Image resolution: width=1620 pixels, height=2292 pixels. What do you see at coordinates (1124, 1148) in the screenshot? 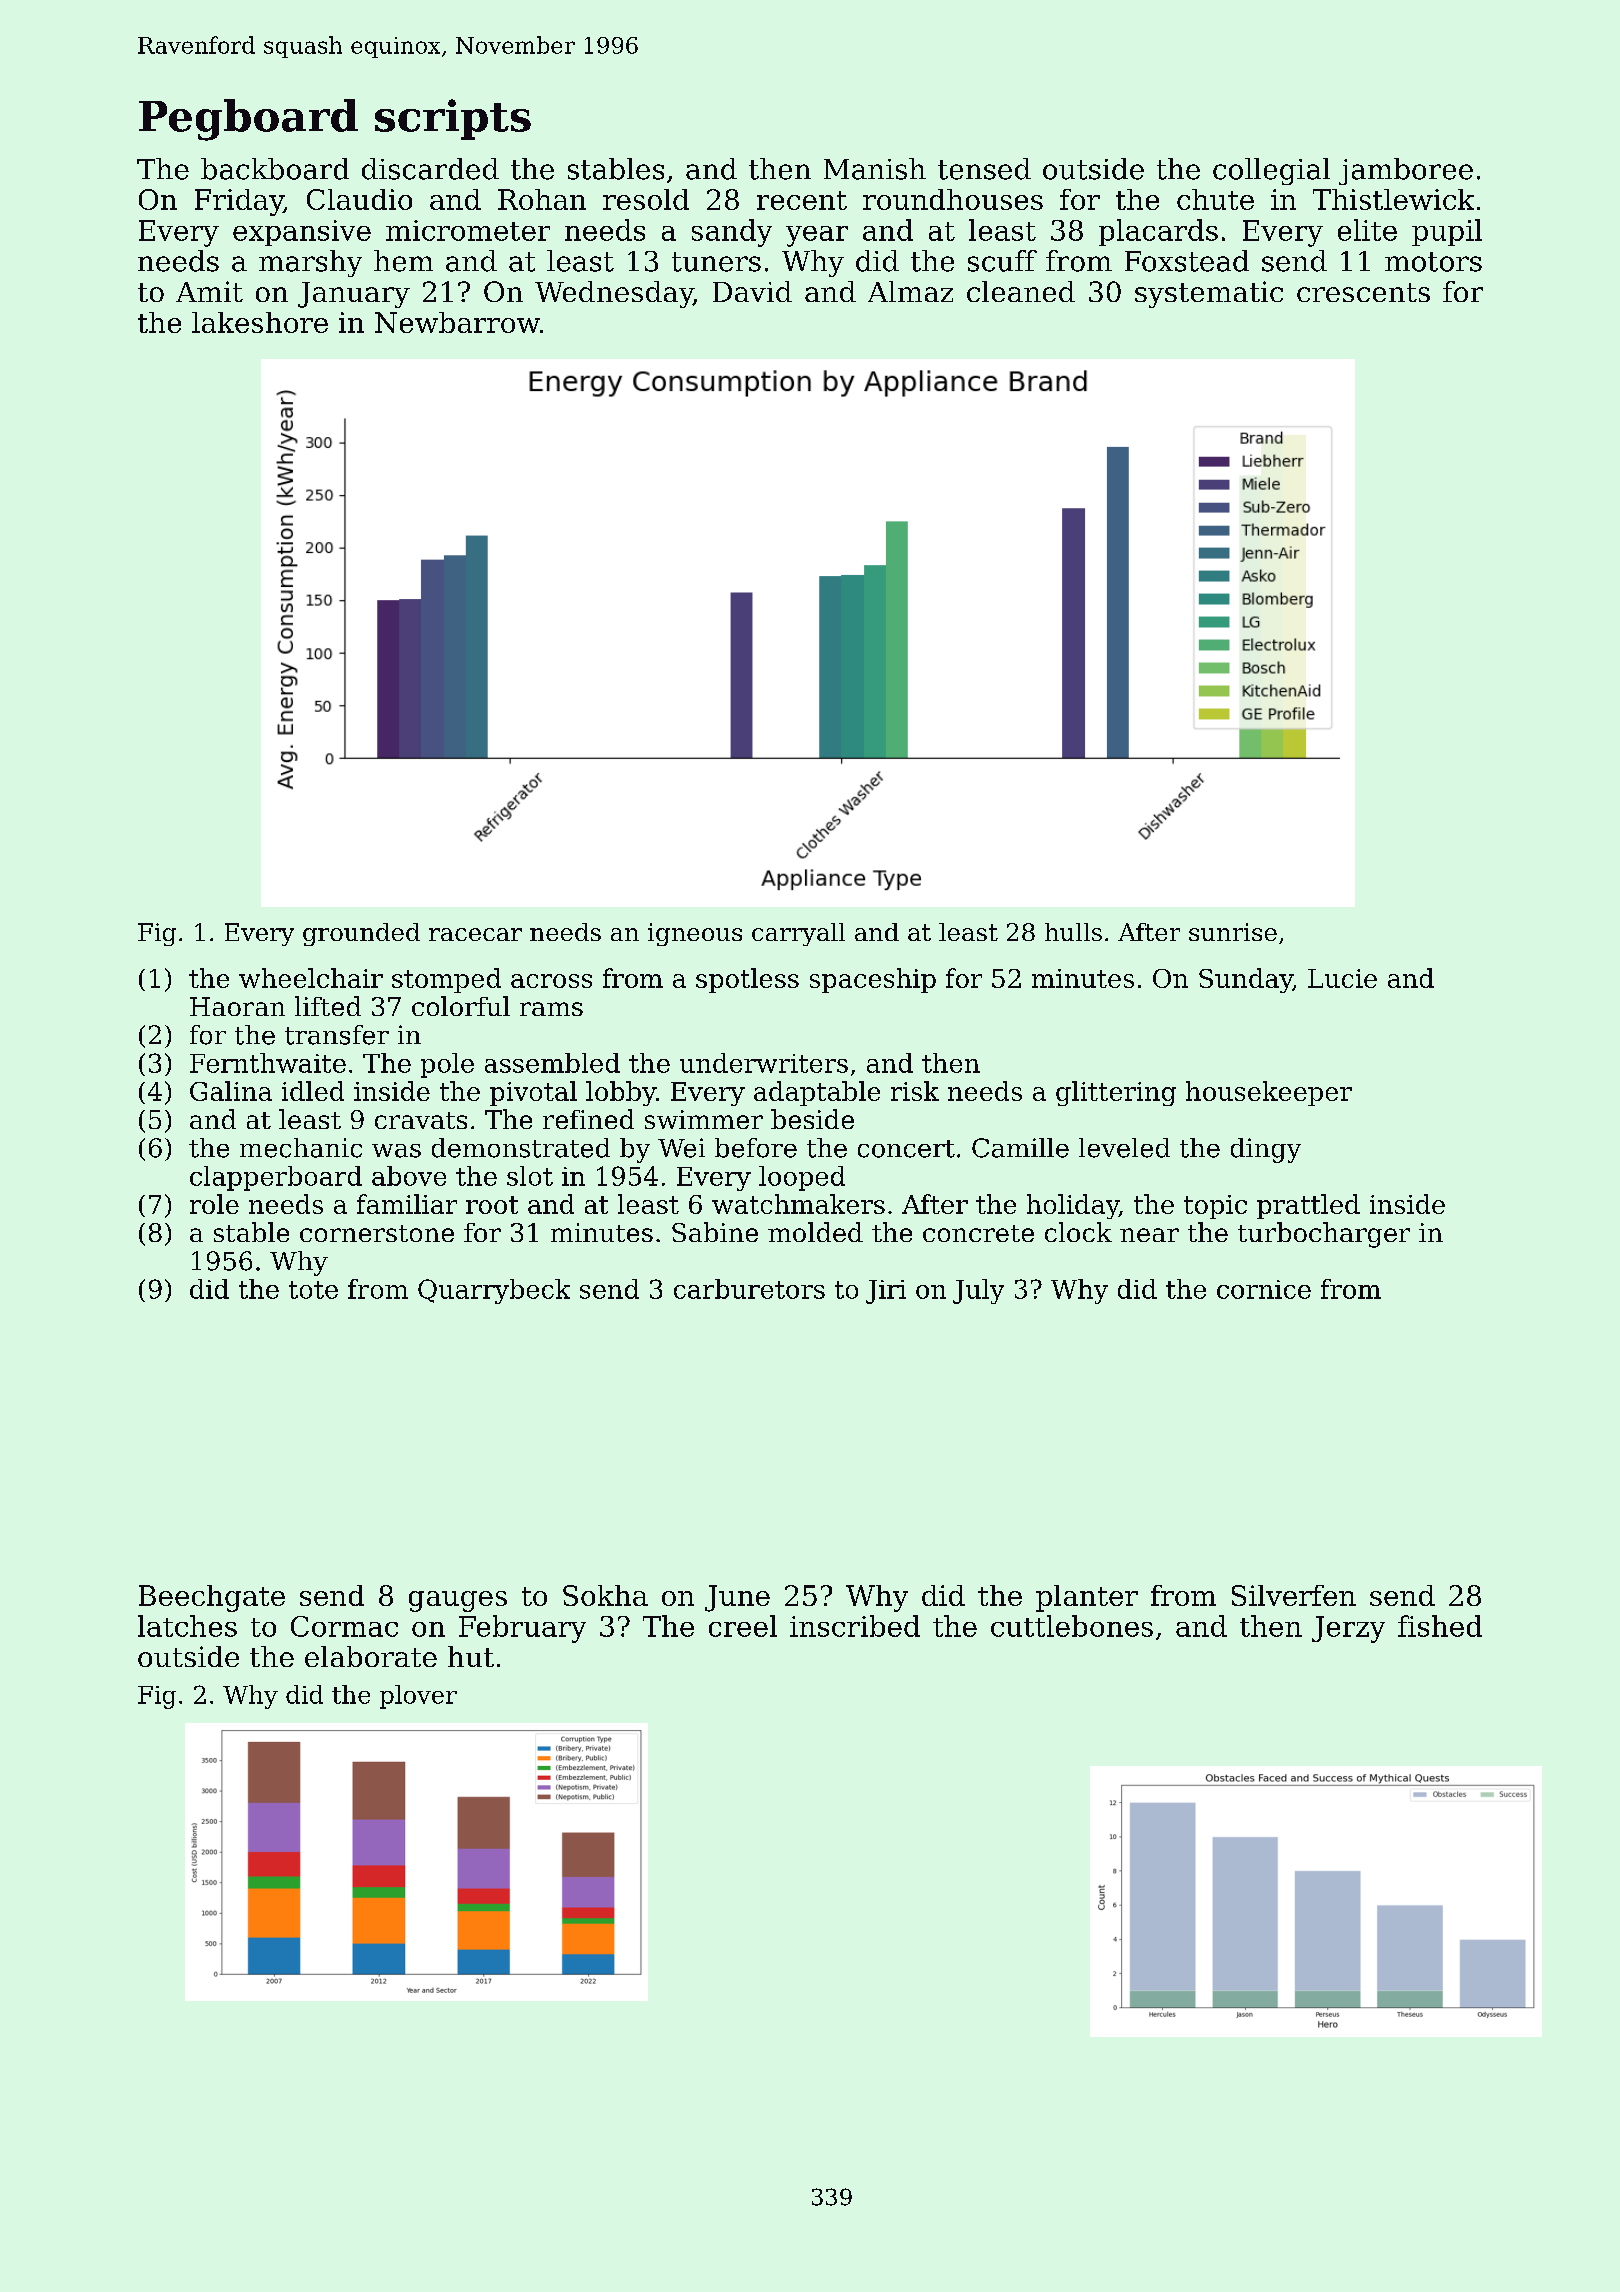
I see `leveled` at bounding box center [1124, 1148].
